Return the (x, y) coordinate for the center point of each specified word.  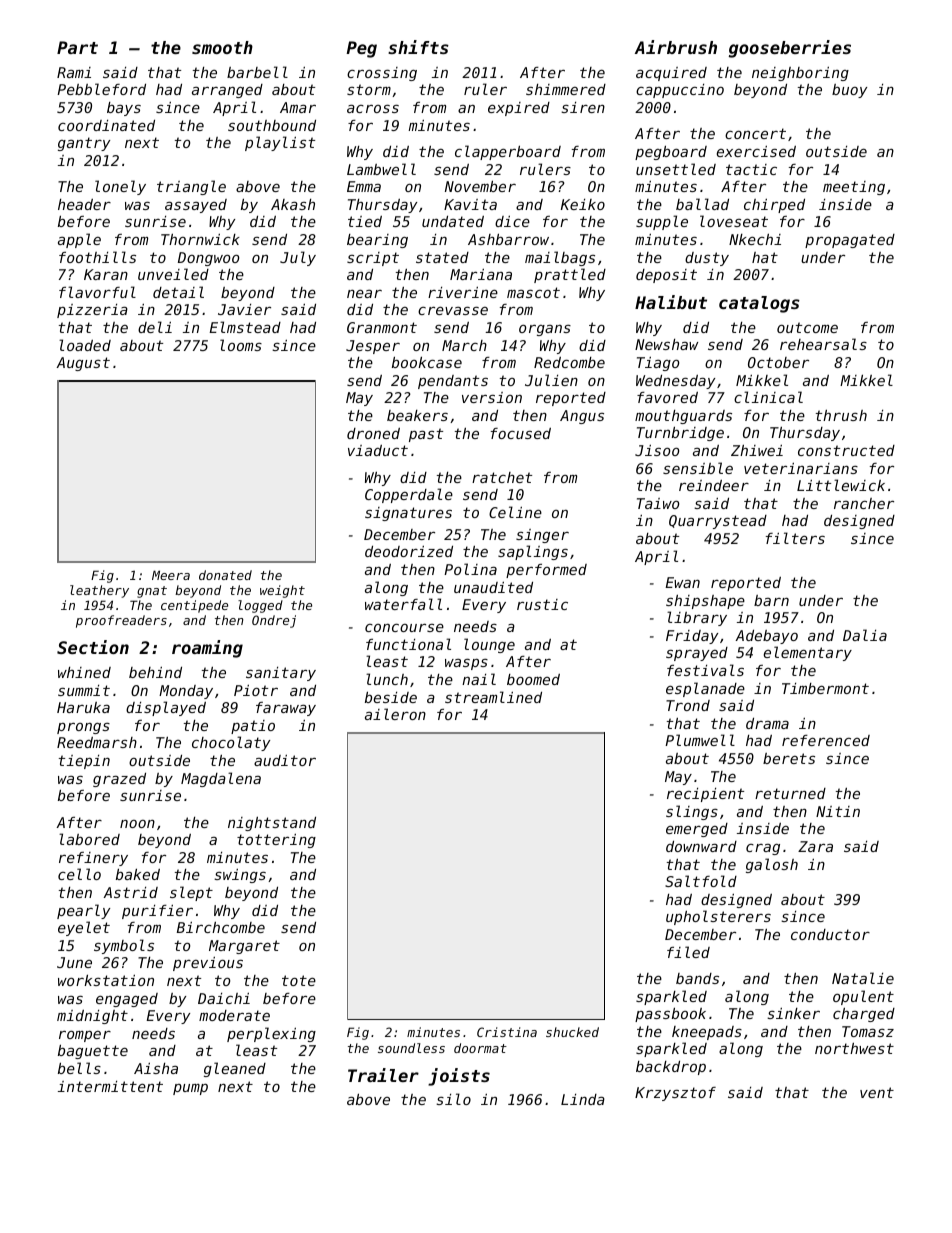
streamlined (493, 697)
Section (93, 647)
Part (77, 47)
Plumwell (700, 740)
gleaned (235, 1069)
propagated (850, 241)
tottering (276, 841)
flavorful (97, 292)
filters (795, 538)
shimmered (566, 89)
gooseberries (790, 49)
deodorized (409, 551)
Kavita (470, 204)
